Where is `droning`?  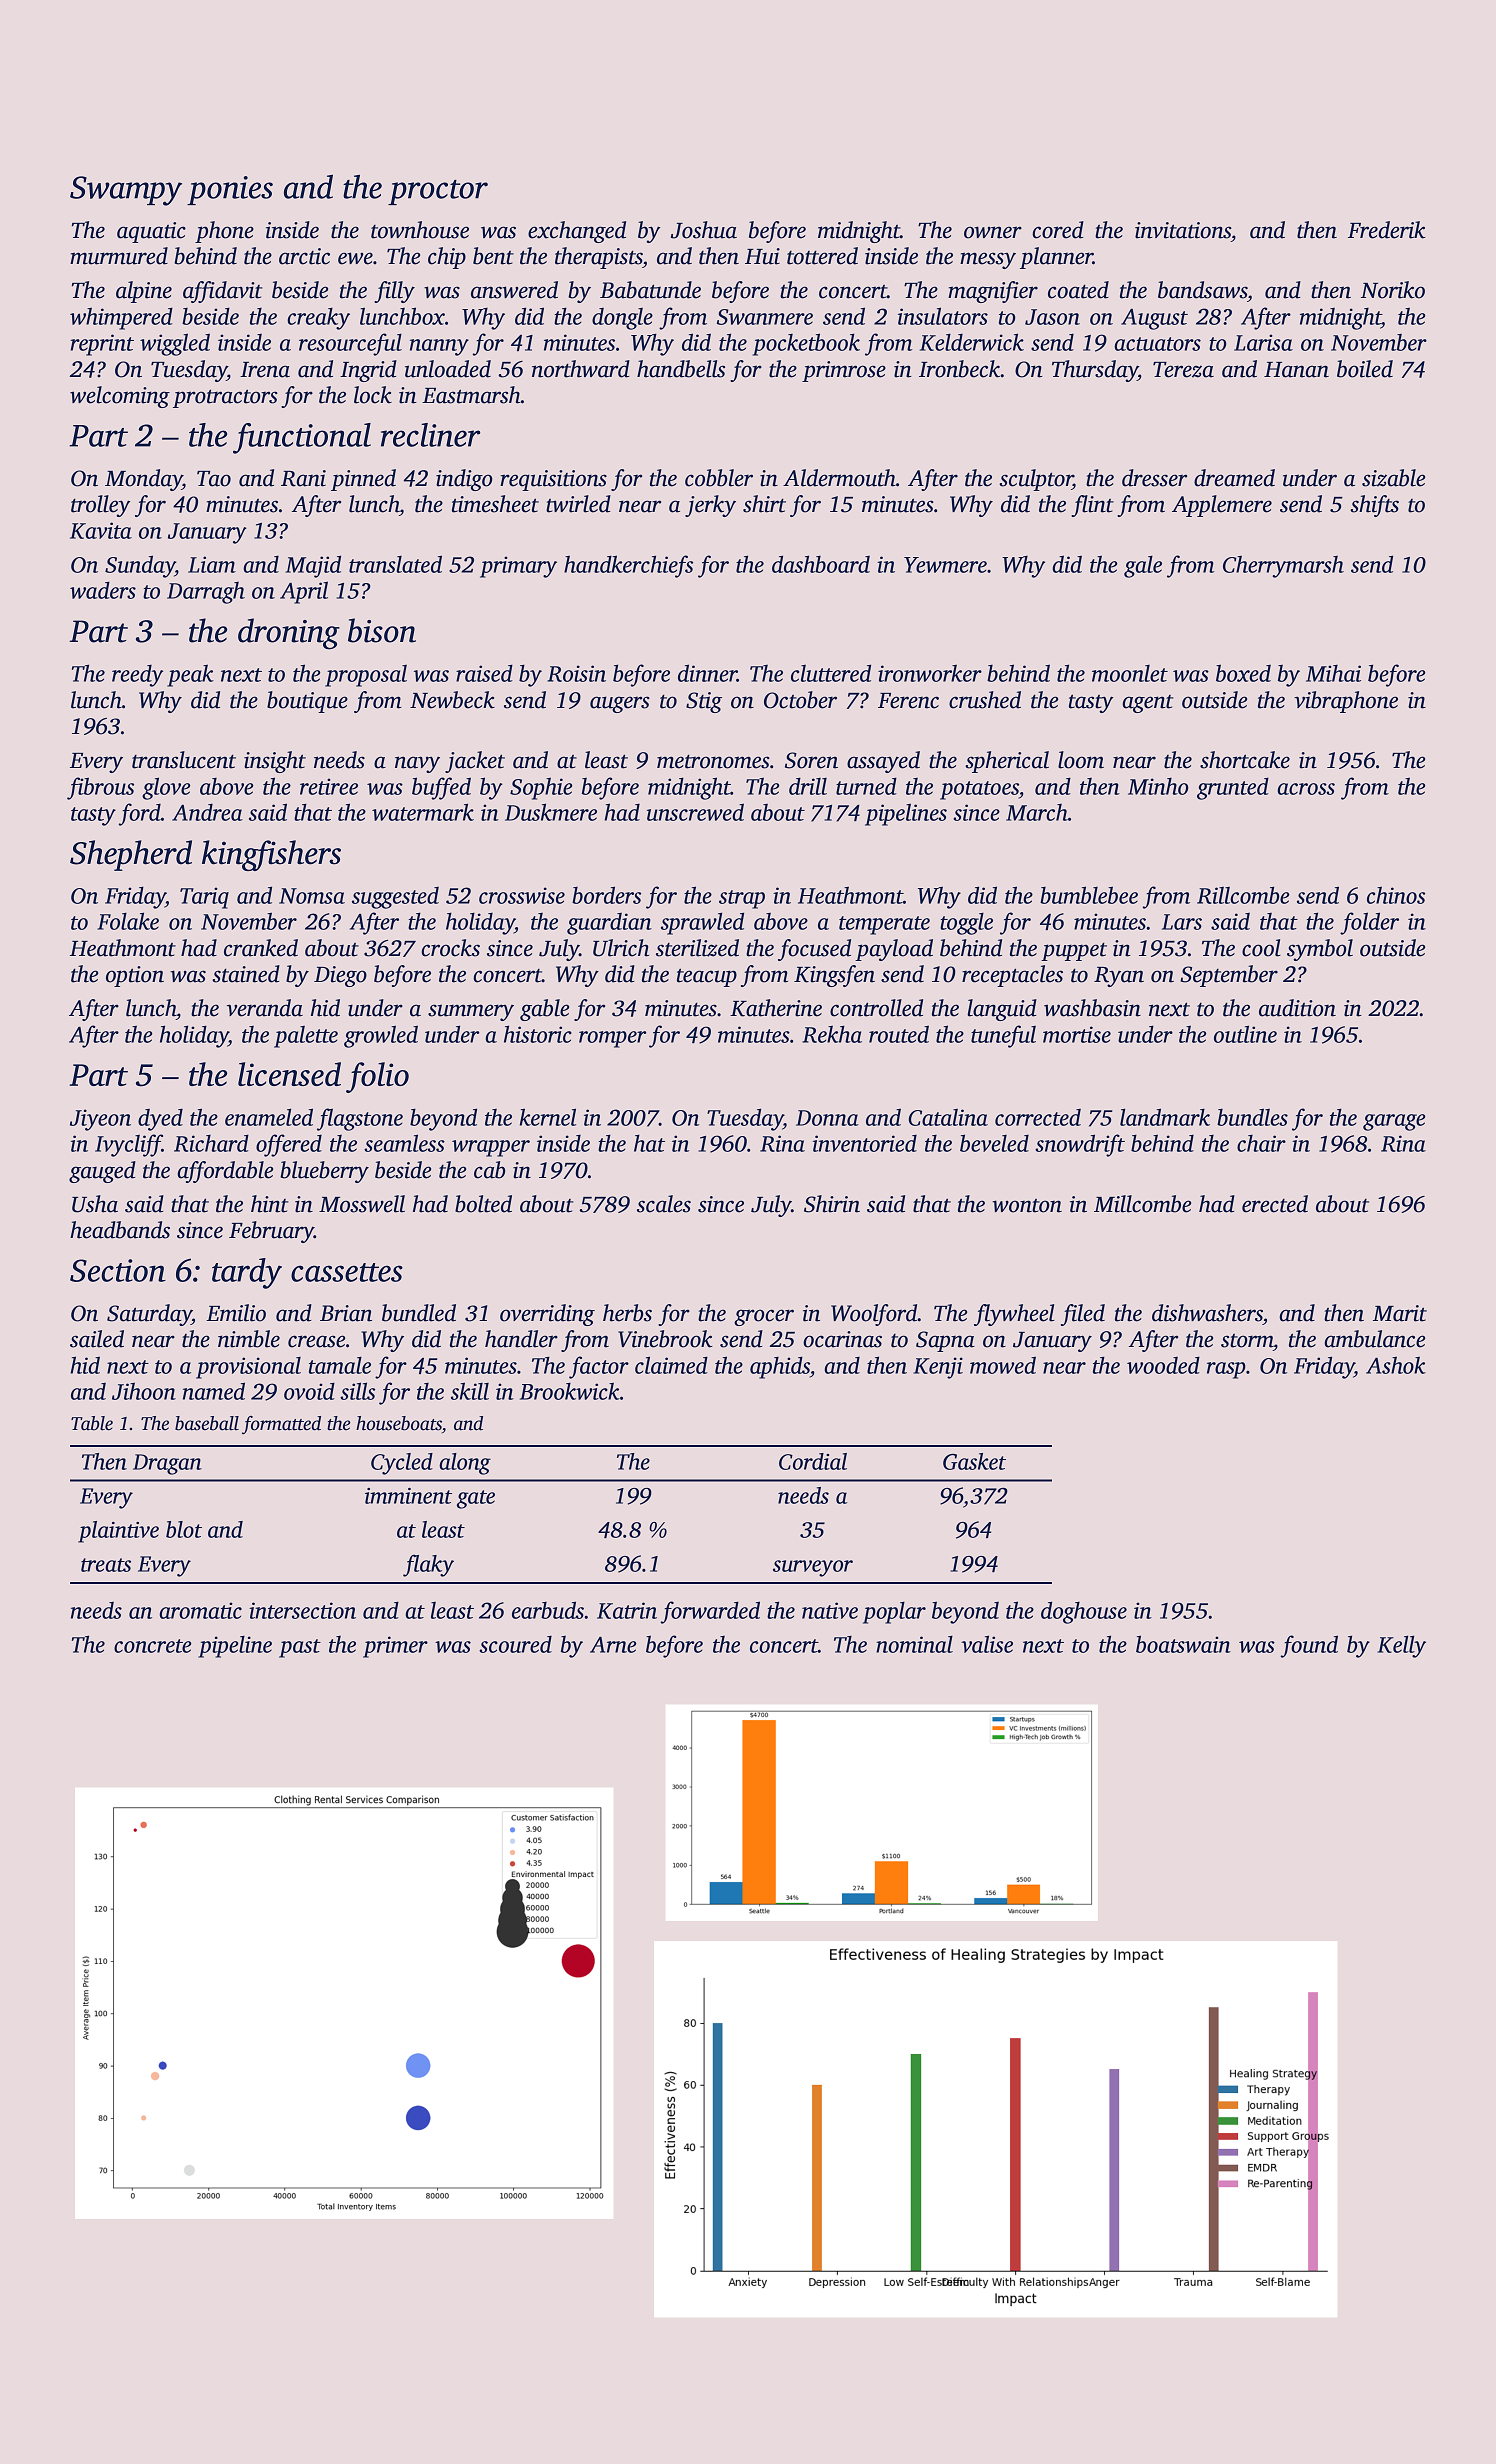
droning is located at coordinates (289, 634).
